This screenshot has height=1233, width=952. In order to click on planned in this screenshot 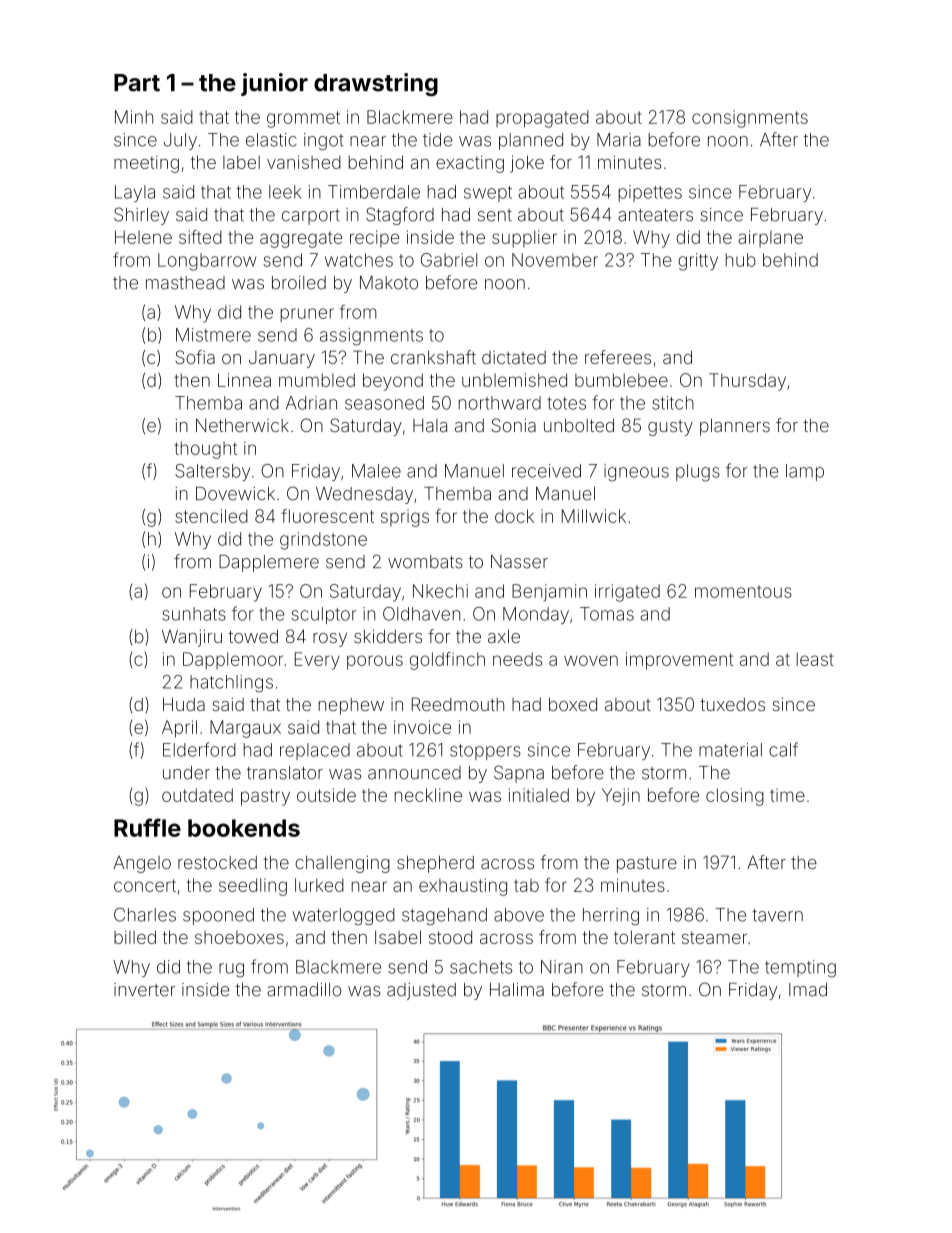, I will do `click(531, 141)`.
